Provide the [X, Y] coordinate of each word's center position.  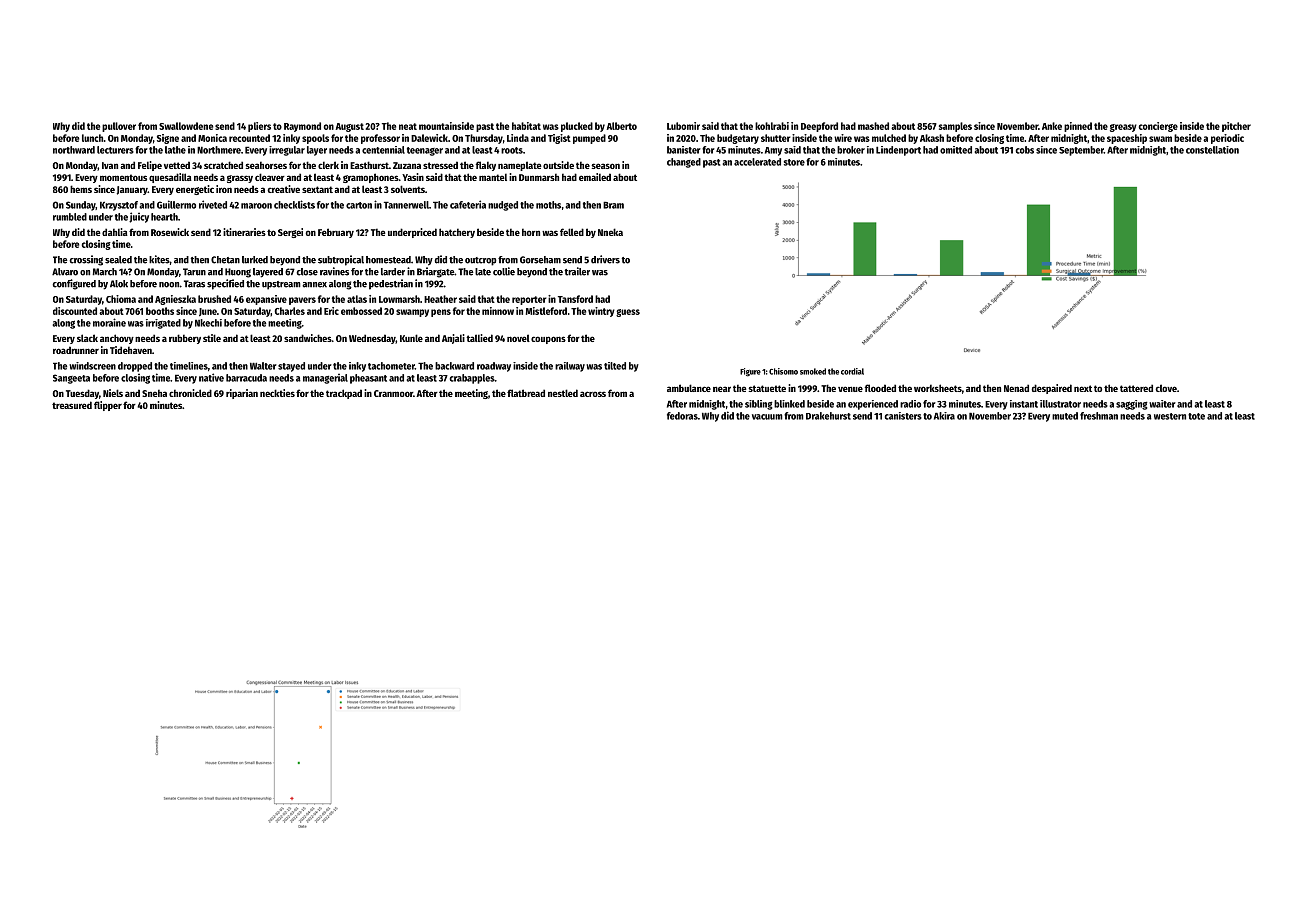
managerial [325, 379]
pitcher [1236, 127]
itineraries [244, 232]
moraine [109, 322]
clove [1166, 388]
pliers [259, 127]
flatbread [526, 393]
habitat [526, 126]
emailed [595, 177]
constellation [1212, 150]
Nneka [610, 232]
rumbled [70, 217]
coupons [548, 340]
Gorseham [540, 260]
